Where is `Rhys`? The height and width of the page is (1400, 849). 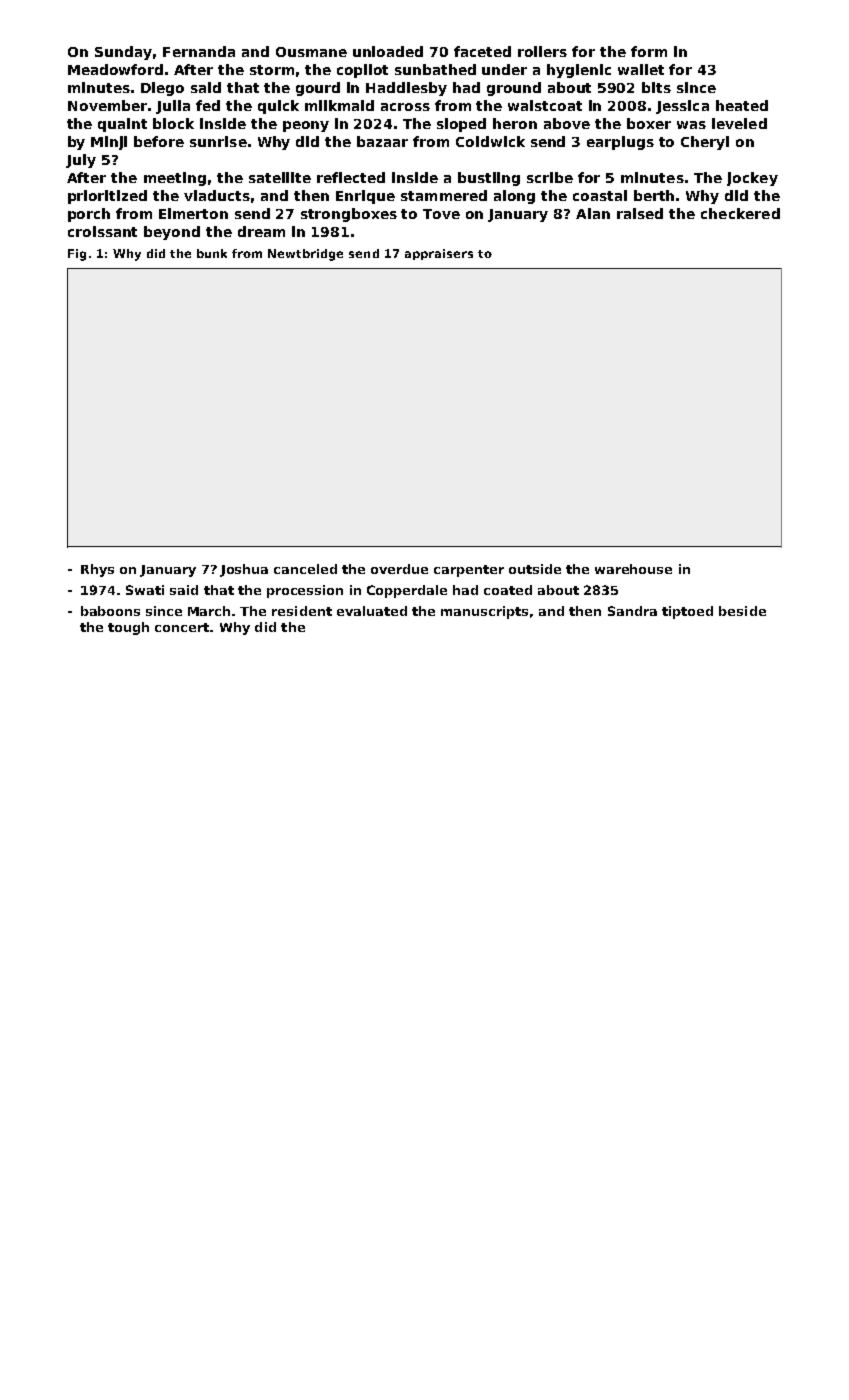 Rhys is located at coordinates (97, 570).
